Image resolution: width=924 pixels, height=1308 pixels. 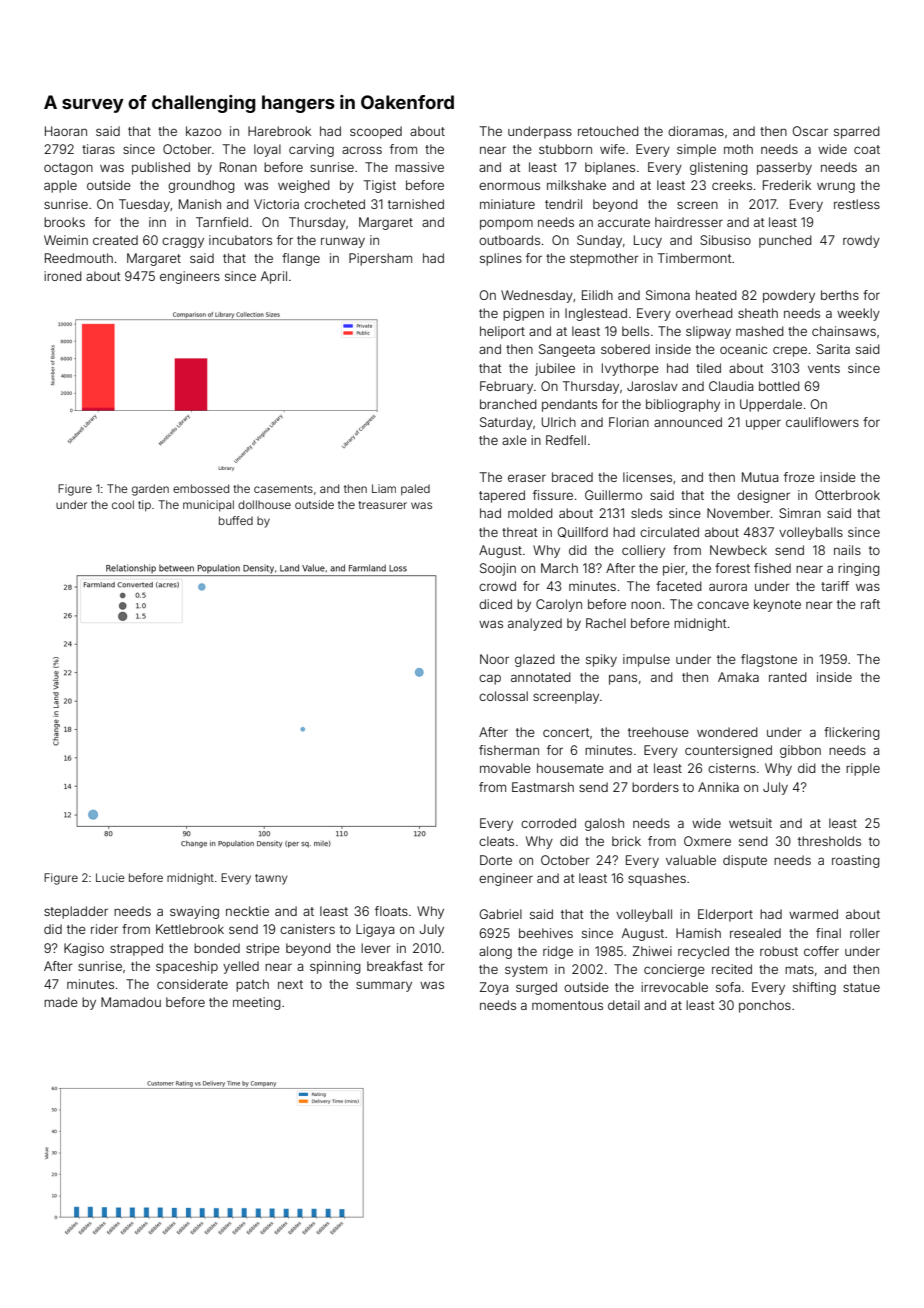 I want to click on Lucie, so click(x=110, y=877).
